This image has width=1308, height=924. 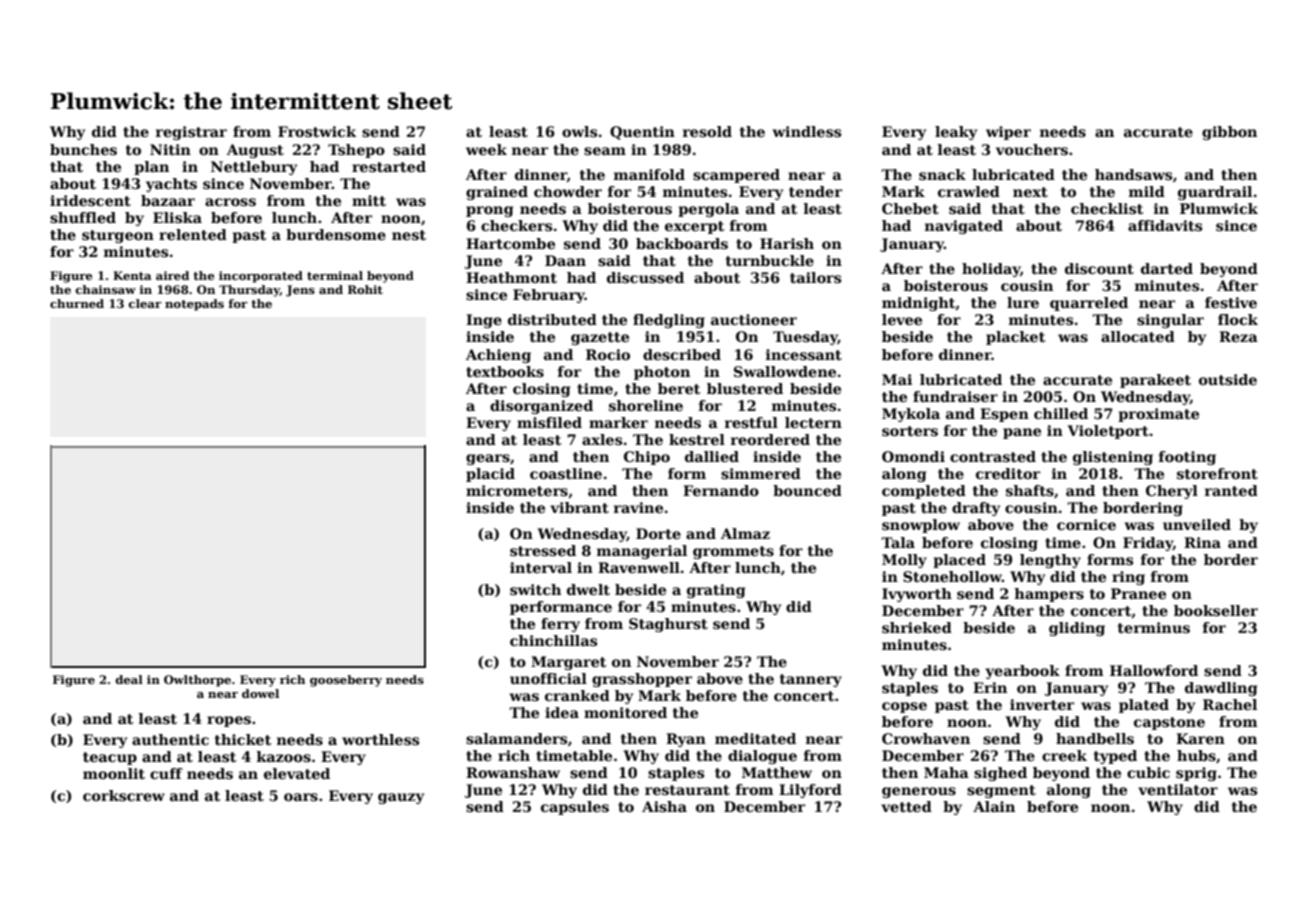 What do you see at coordinates (608, 354) in the image?
I see `Rocio` at bounding box center [608, 354].
